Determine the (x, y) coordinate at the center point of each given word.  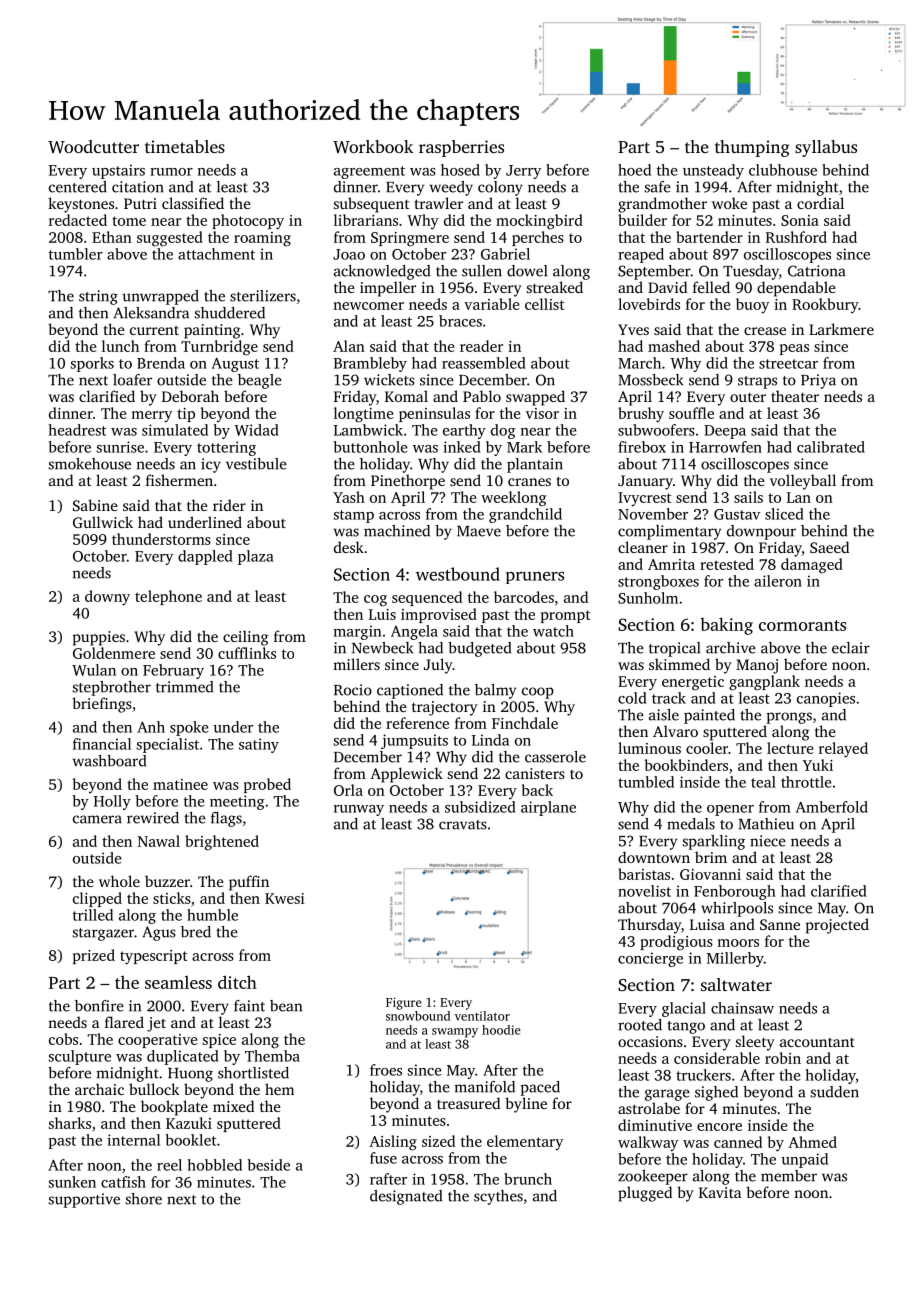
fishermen (179, 480)
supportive (84, 1200)
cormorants (802, 625)
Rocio (353, 690)
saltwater (736, 984)
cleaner (643, 547)
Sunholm (648, 598)
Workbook (373, 146)
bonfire (99, 1006)
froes (386, 1070)
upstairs (118, 171)
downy (107, 598)
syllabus (826, 148)
